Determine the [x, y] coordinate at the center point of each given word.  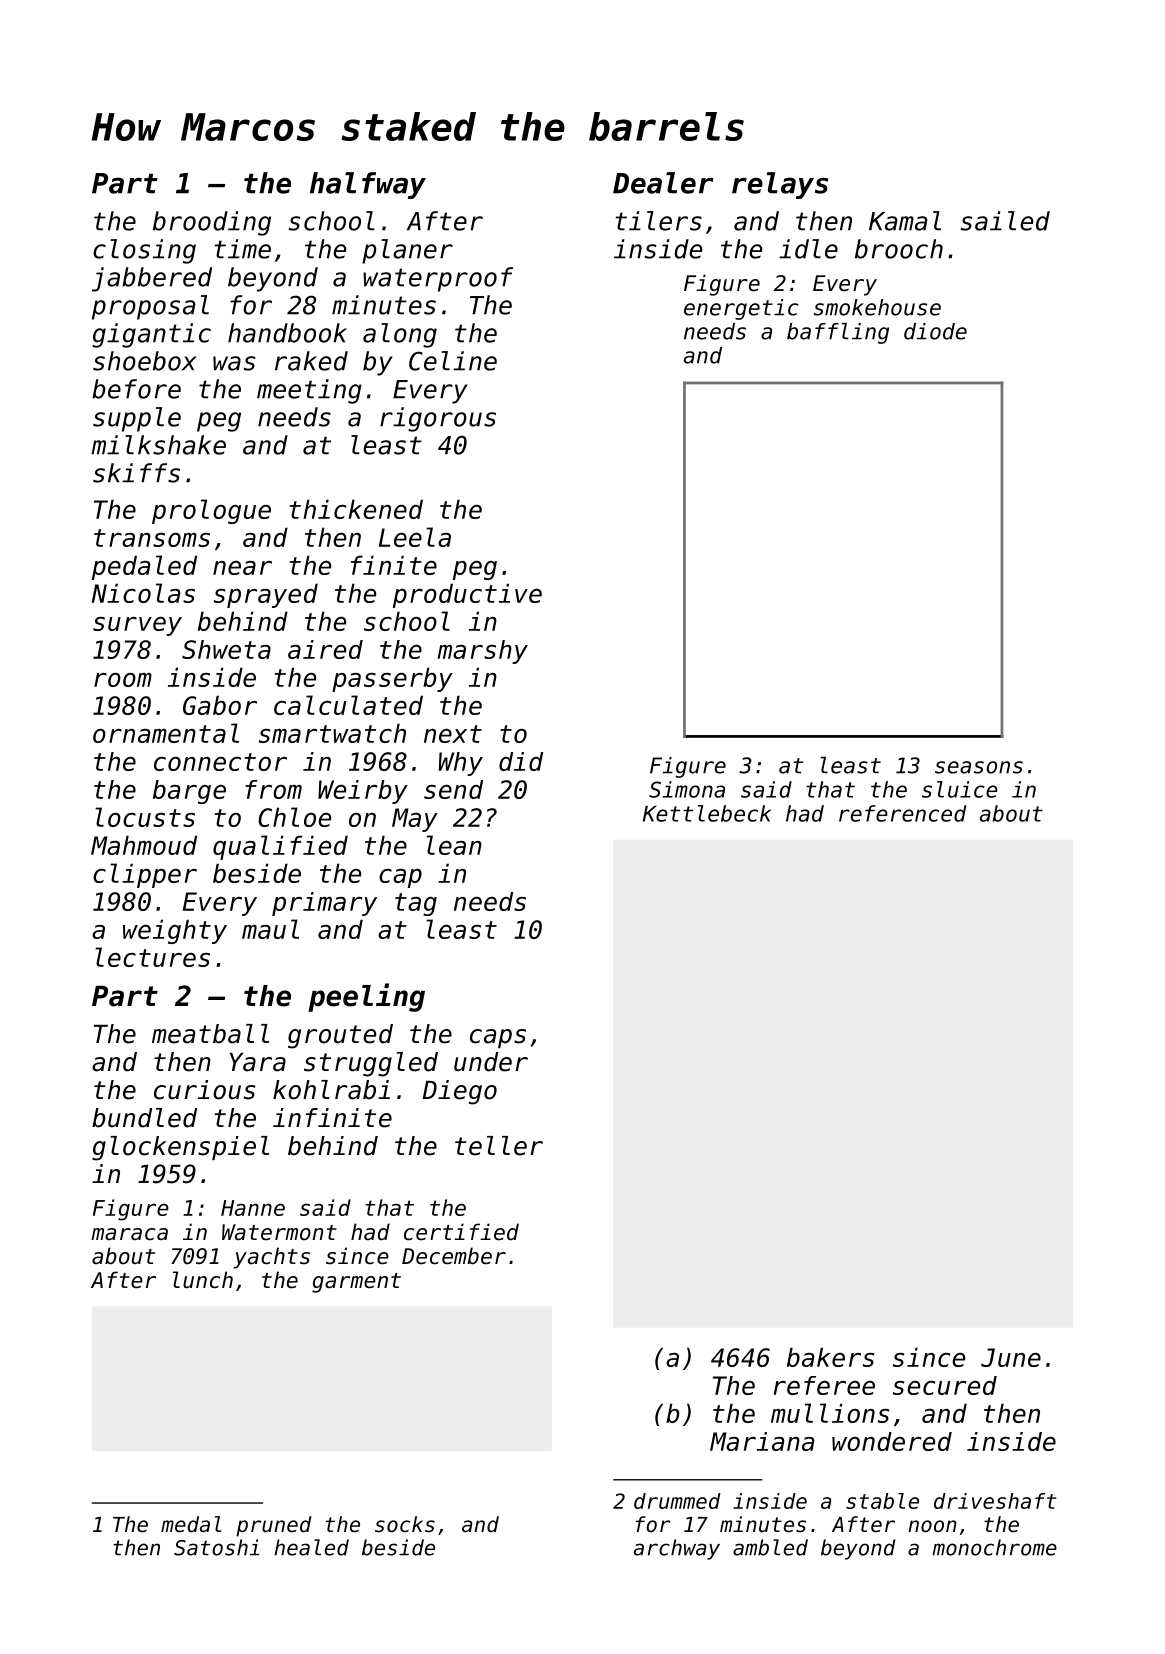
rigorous [438, 419]
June [1011, 1357]
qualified [280, 847]
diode [935, 331]
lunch [203, 1280]
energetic [741, 309]
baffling [838, 333]
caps [498, 1038]
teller [499, 1146]
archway [677, 1549]
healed [311, 1547]
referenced [903, 813]
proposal [150, 307]
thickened [356, 509]
